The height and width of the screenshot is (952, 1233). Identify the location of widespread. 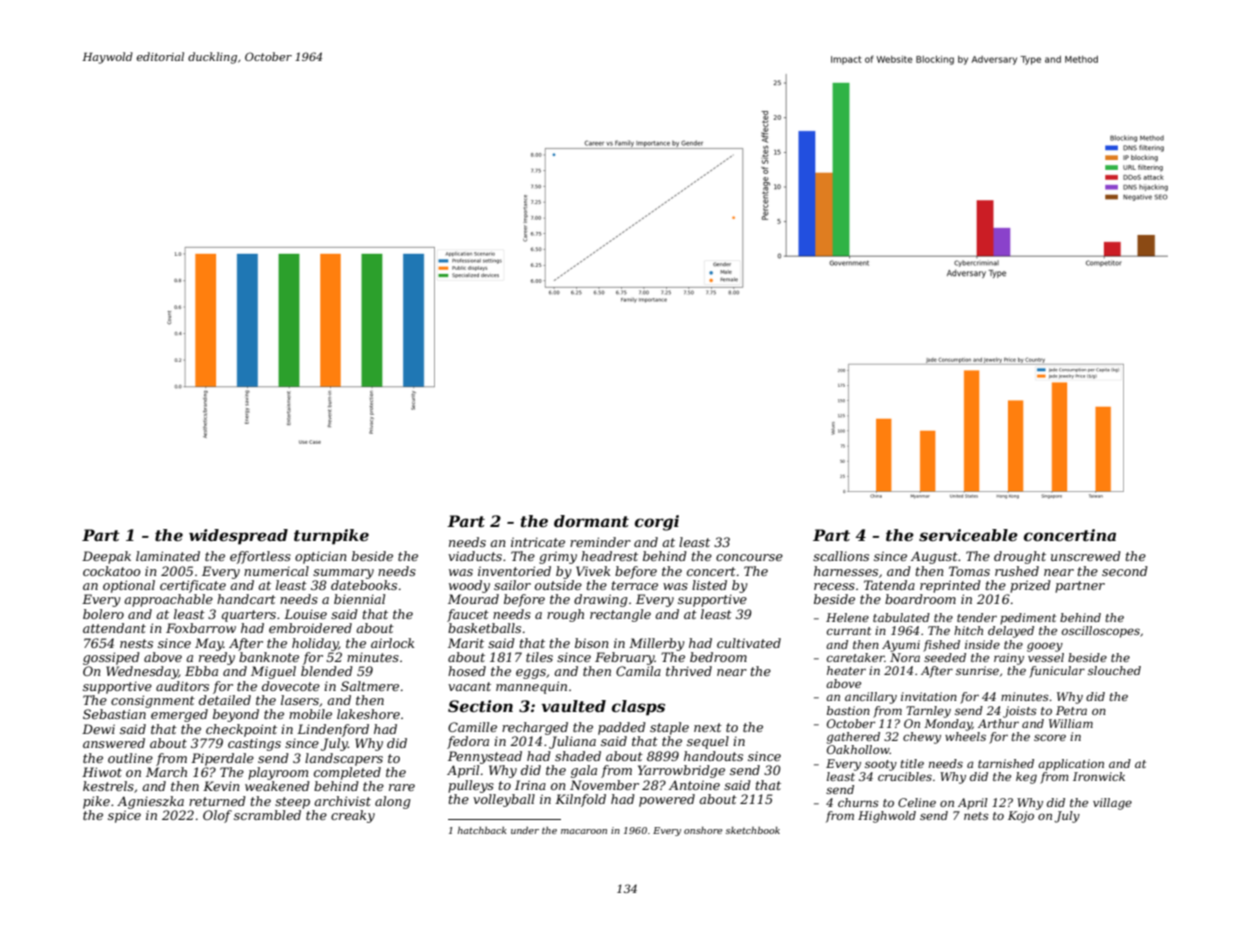
(238, 537).
